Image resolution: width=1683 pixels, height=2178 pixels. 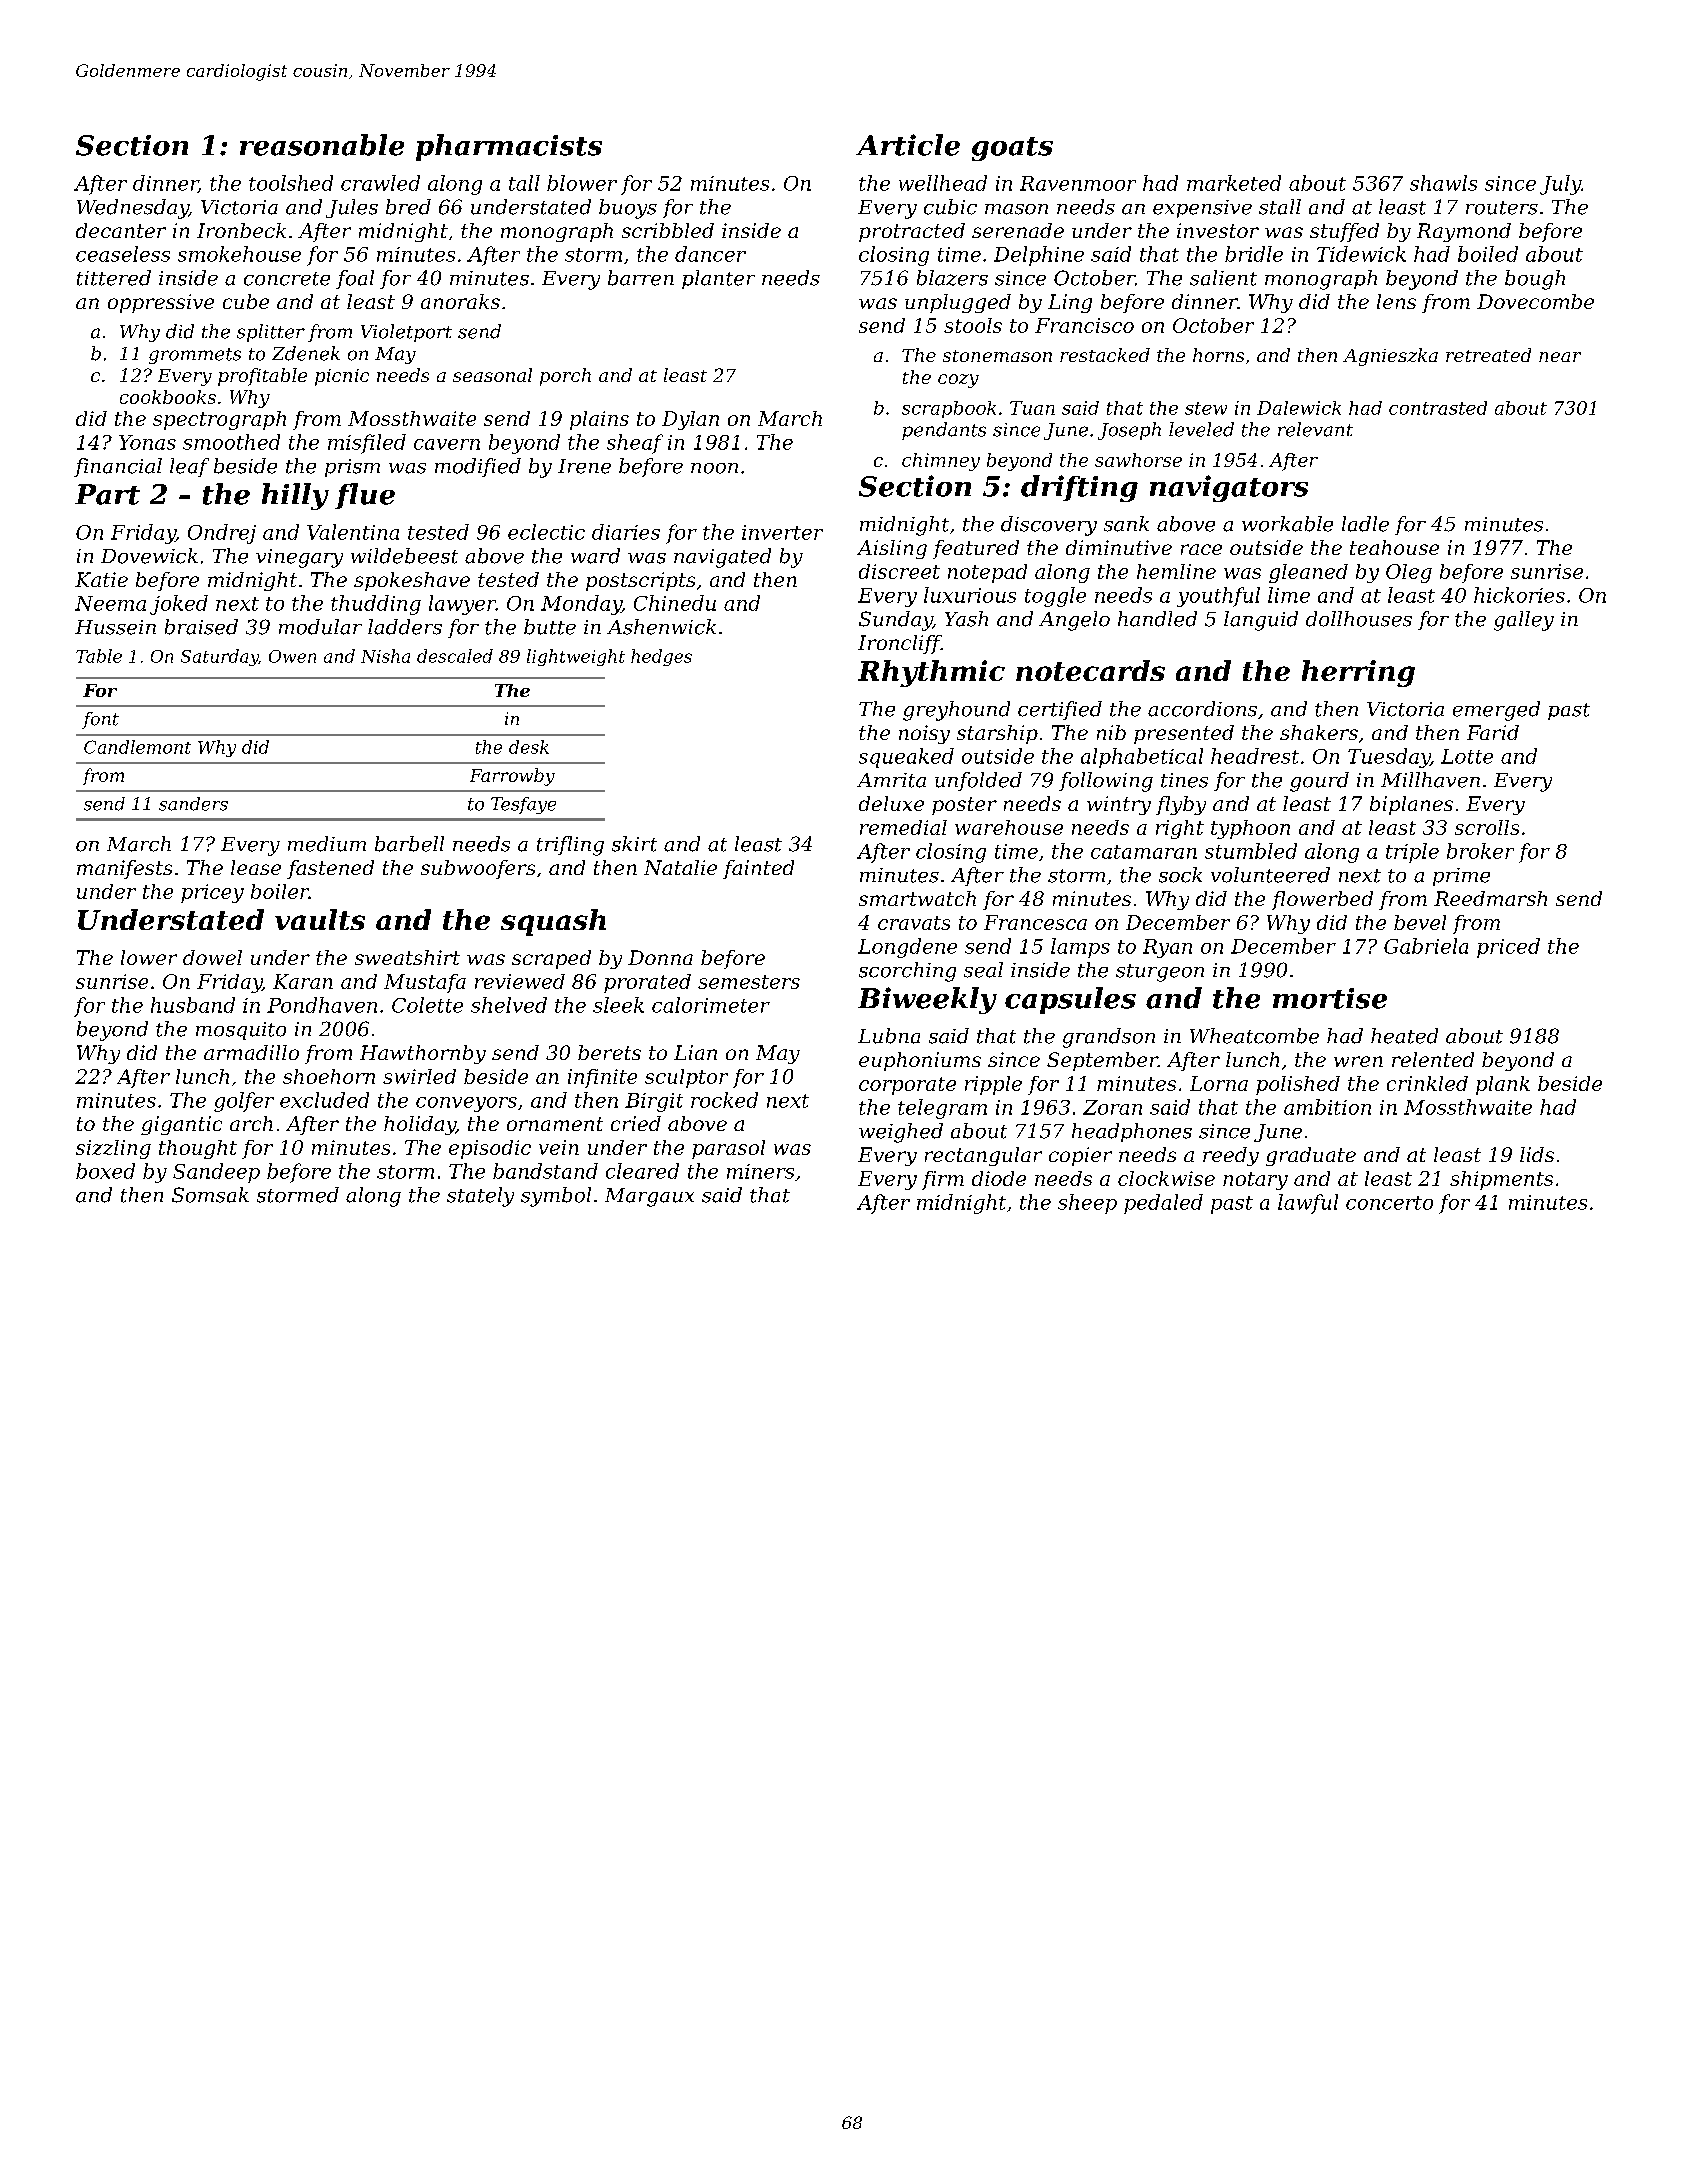 I want to click on holiday, so click(x=420, y=1125).
